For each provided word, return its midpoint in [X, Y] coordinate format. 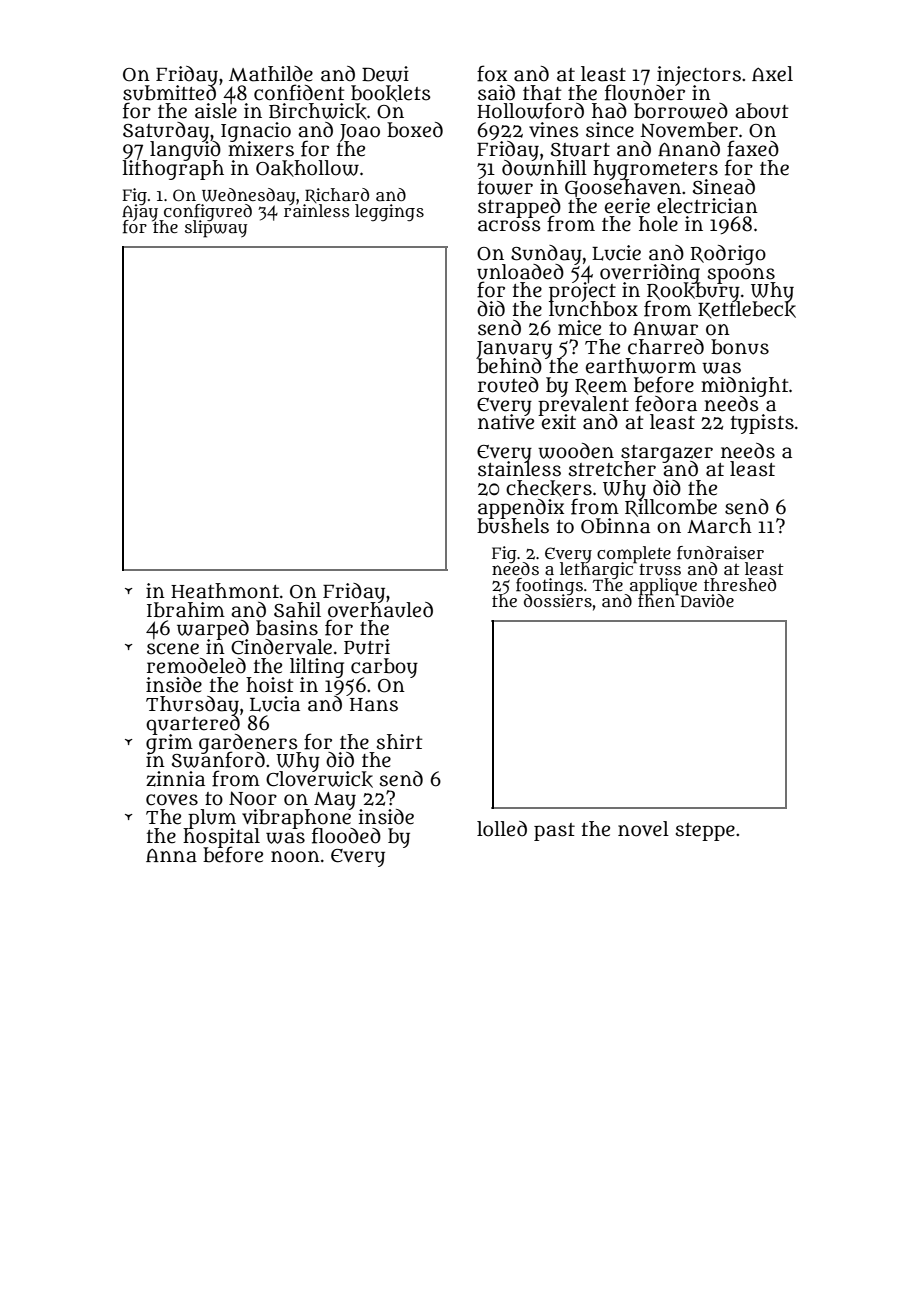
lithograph [173, 170]
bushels [513, 526]
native [506, 422]
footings [549, 586]
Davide [706, 601]
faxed [753, 148]
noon [295, 857]
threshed [740, 584]
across [509, 226]
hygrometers [655, 169]
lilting [317, 667]
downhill [544, 168]
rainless [317, 211]
